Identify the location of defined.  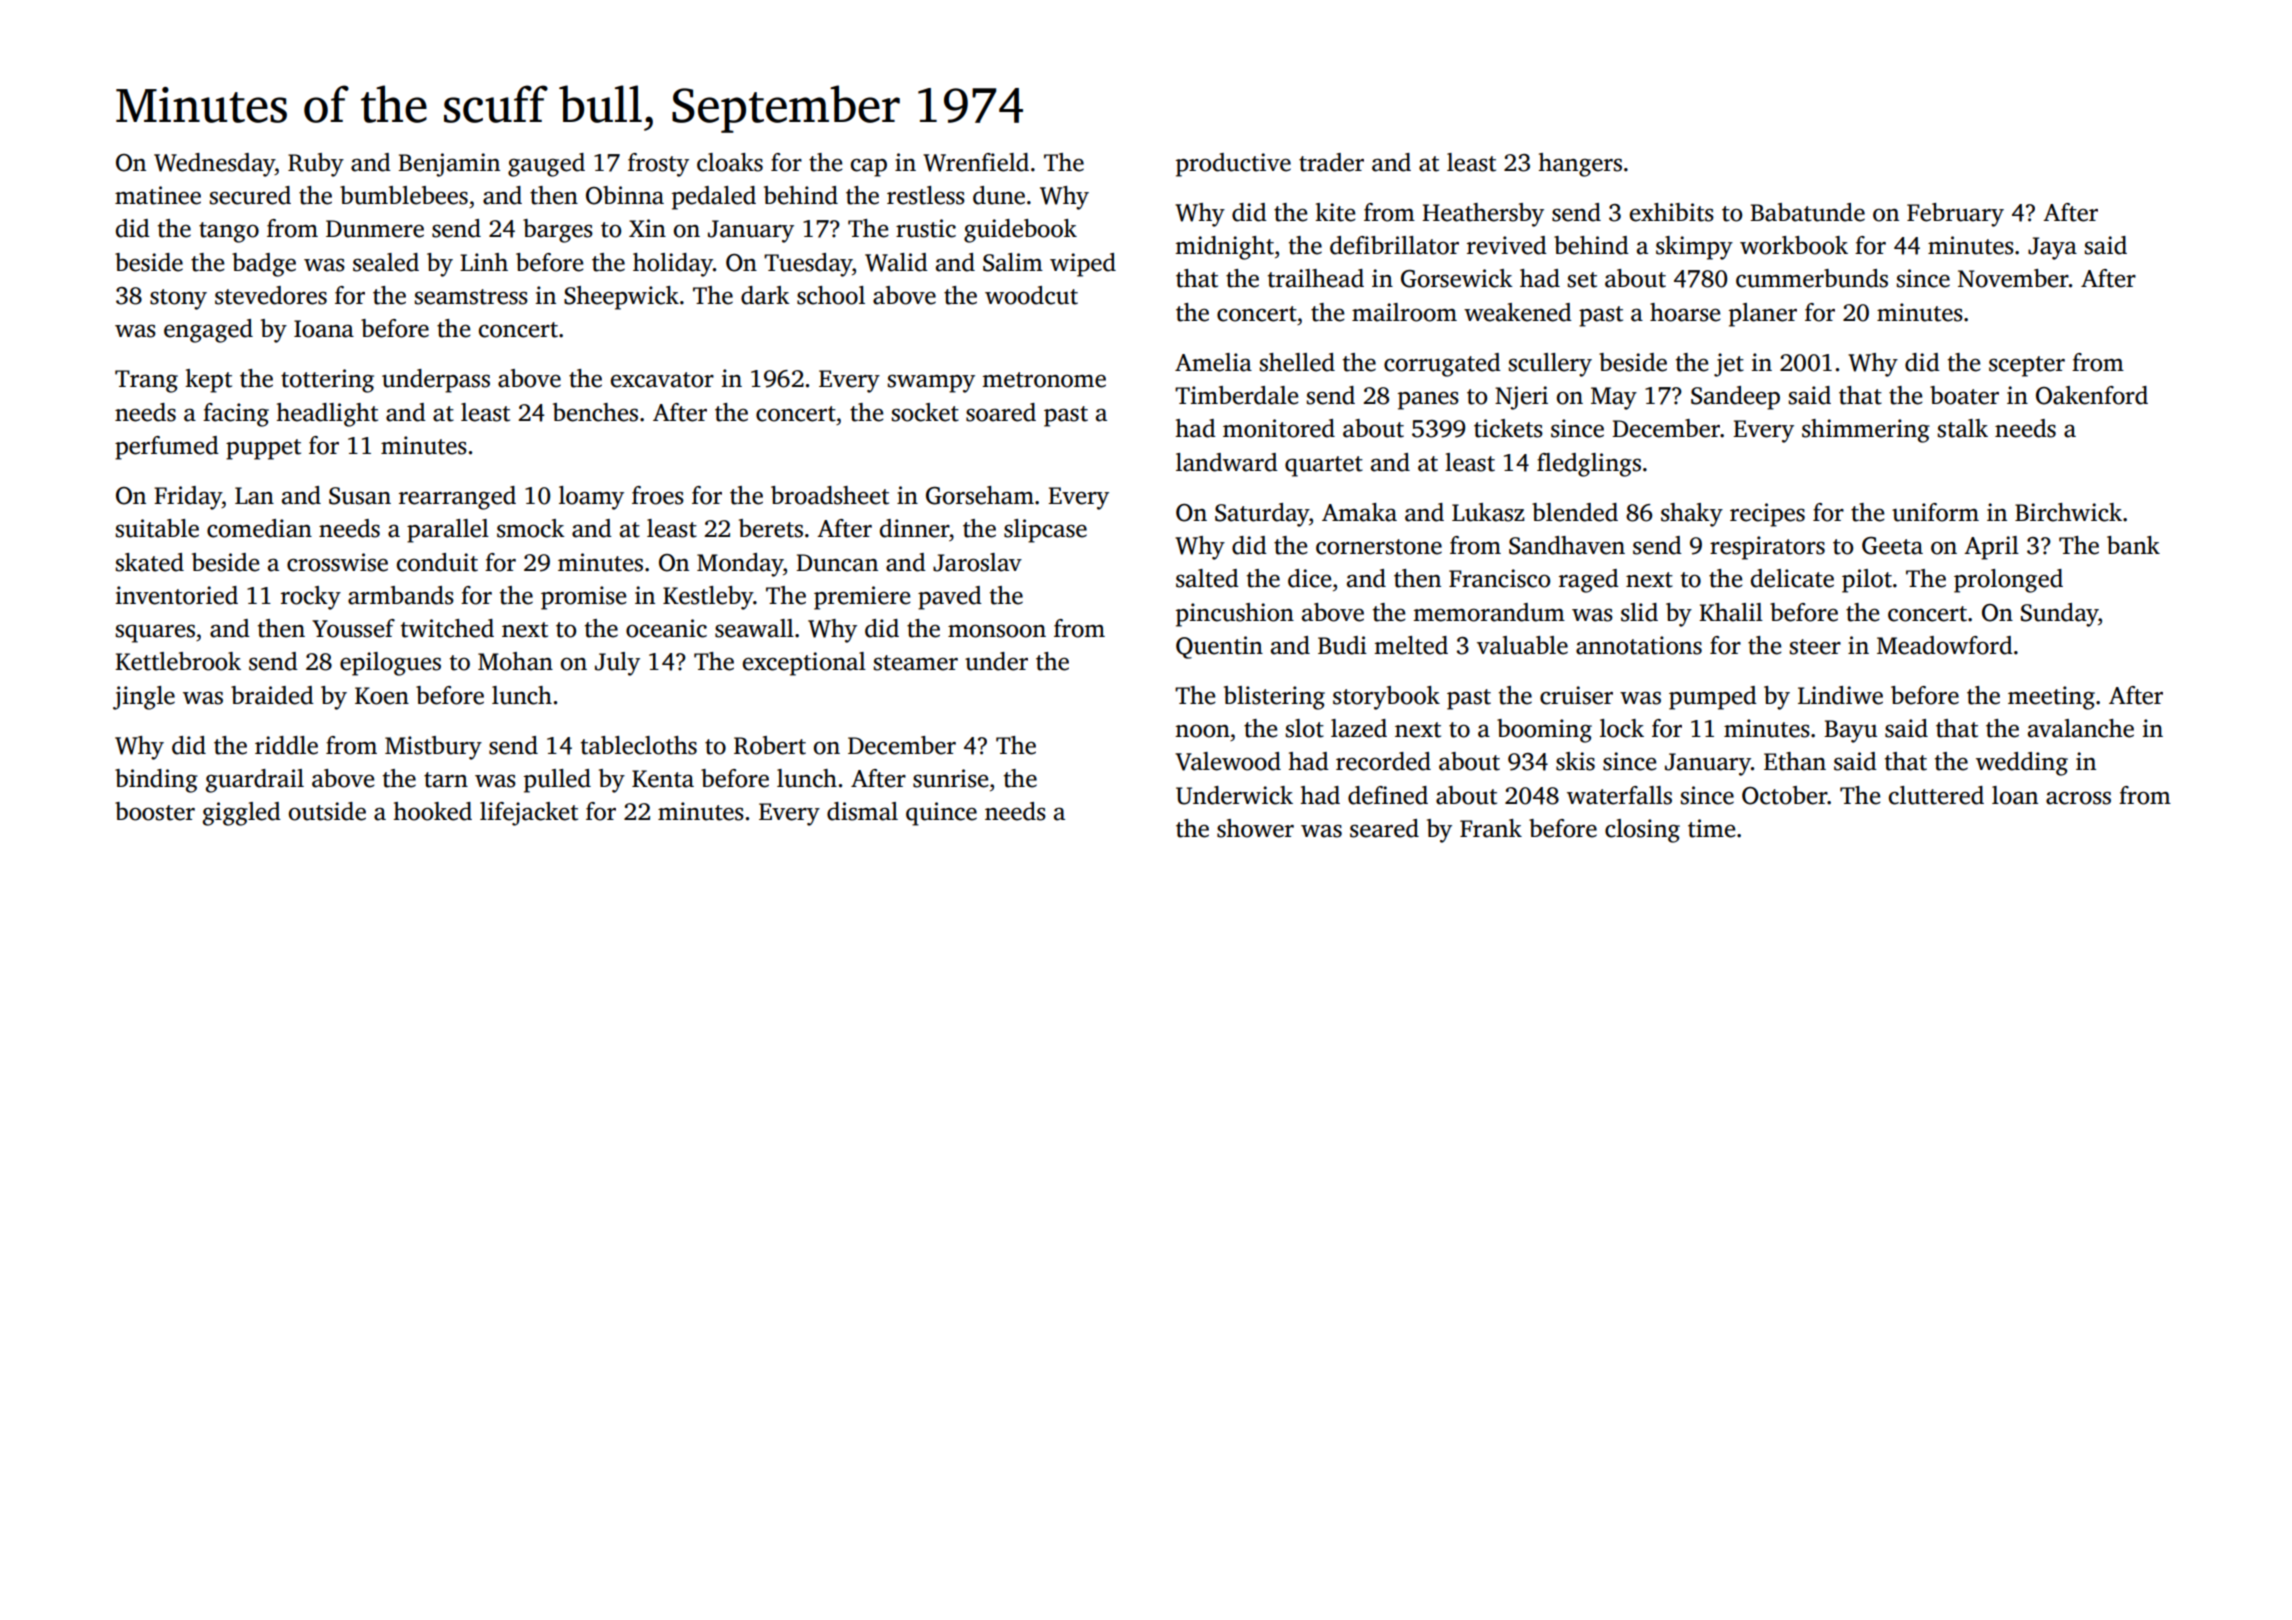
(1388, 795).
